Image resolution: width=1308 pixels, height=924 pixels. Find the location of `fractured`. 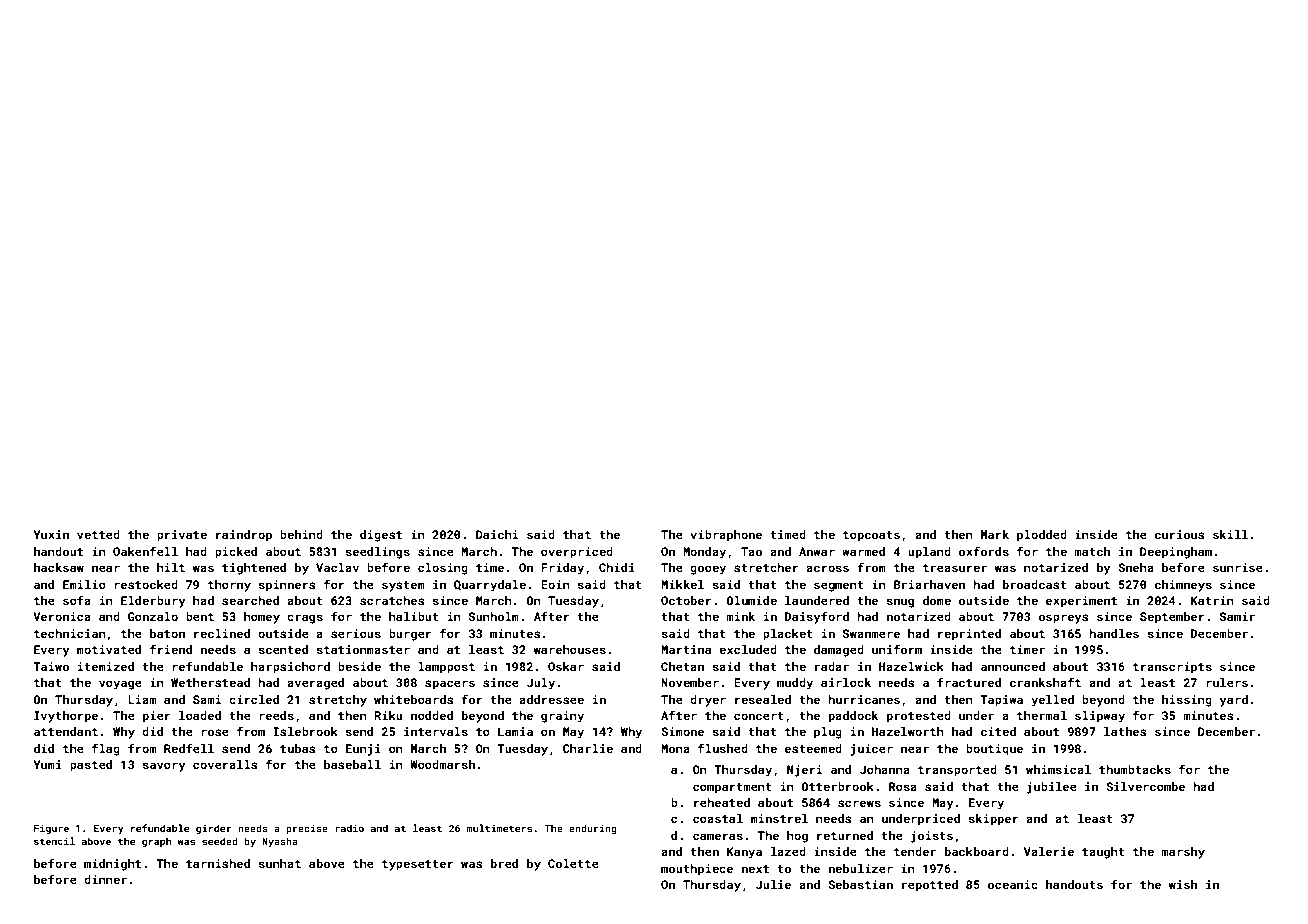

fractured is located at coordinates (969, 682).
